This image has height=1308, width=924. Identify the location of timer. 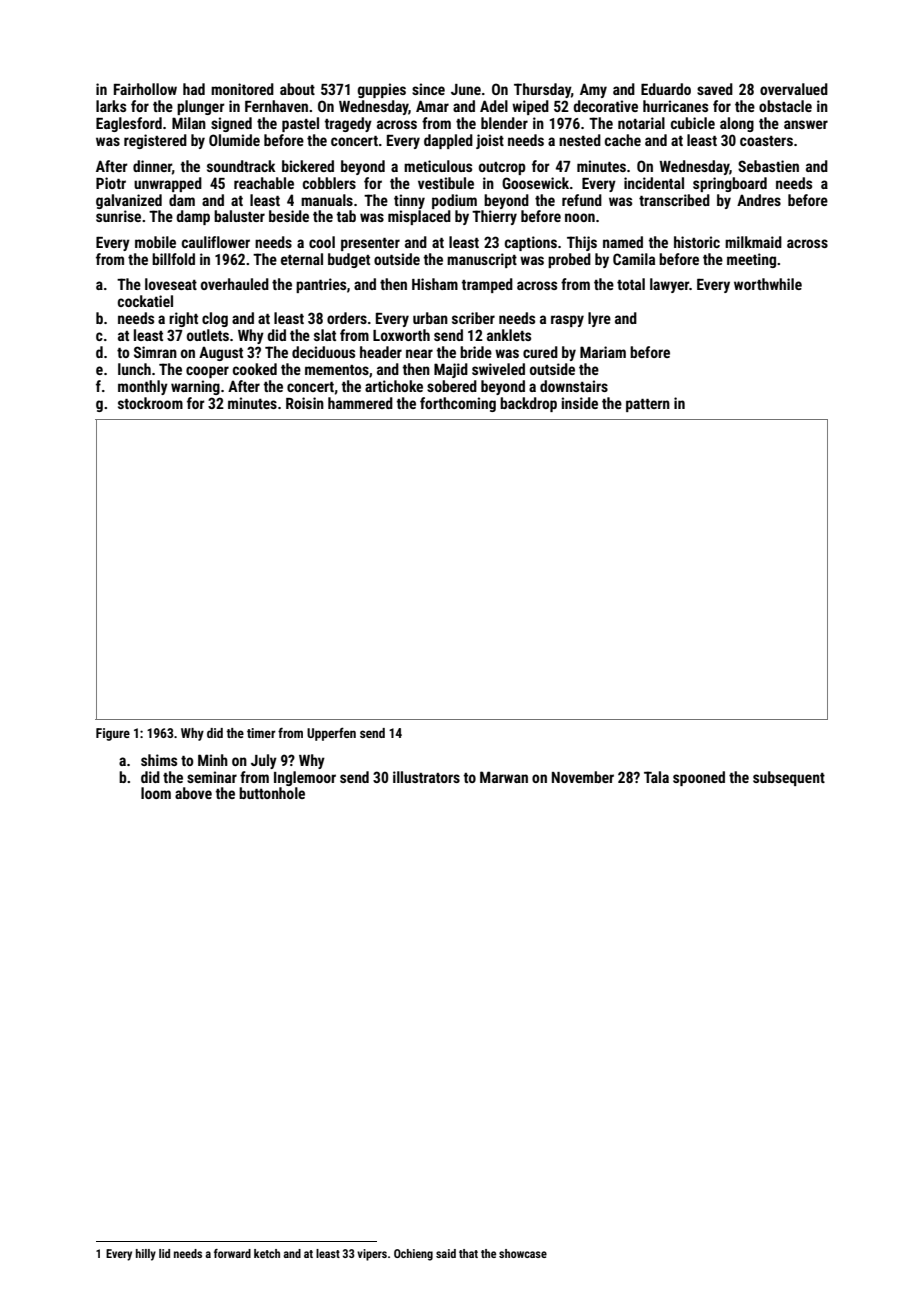
(261, 733).
